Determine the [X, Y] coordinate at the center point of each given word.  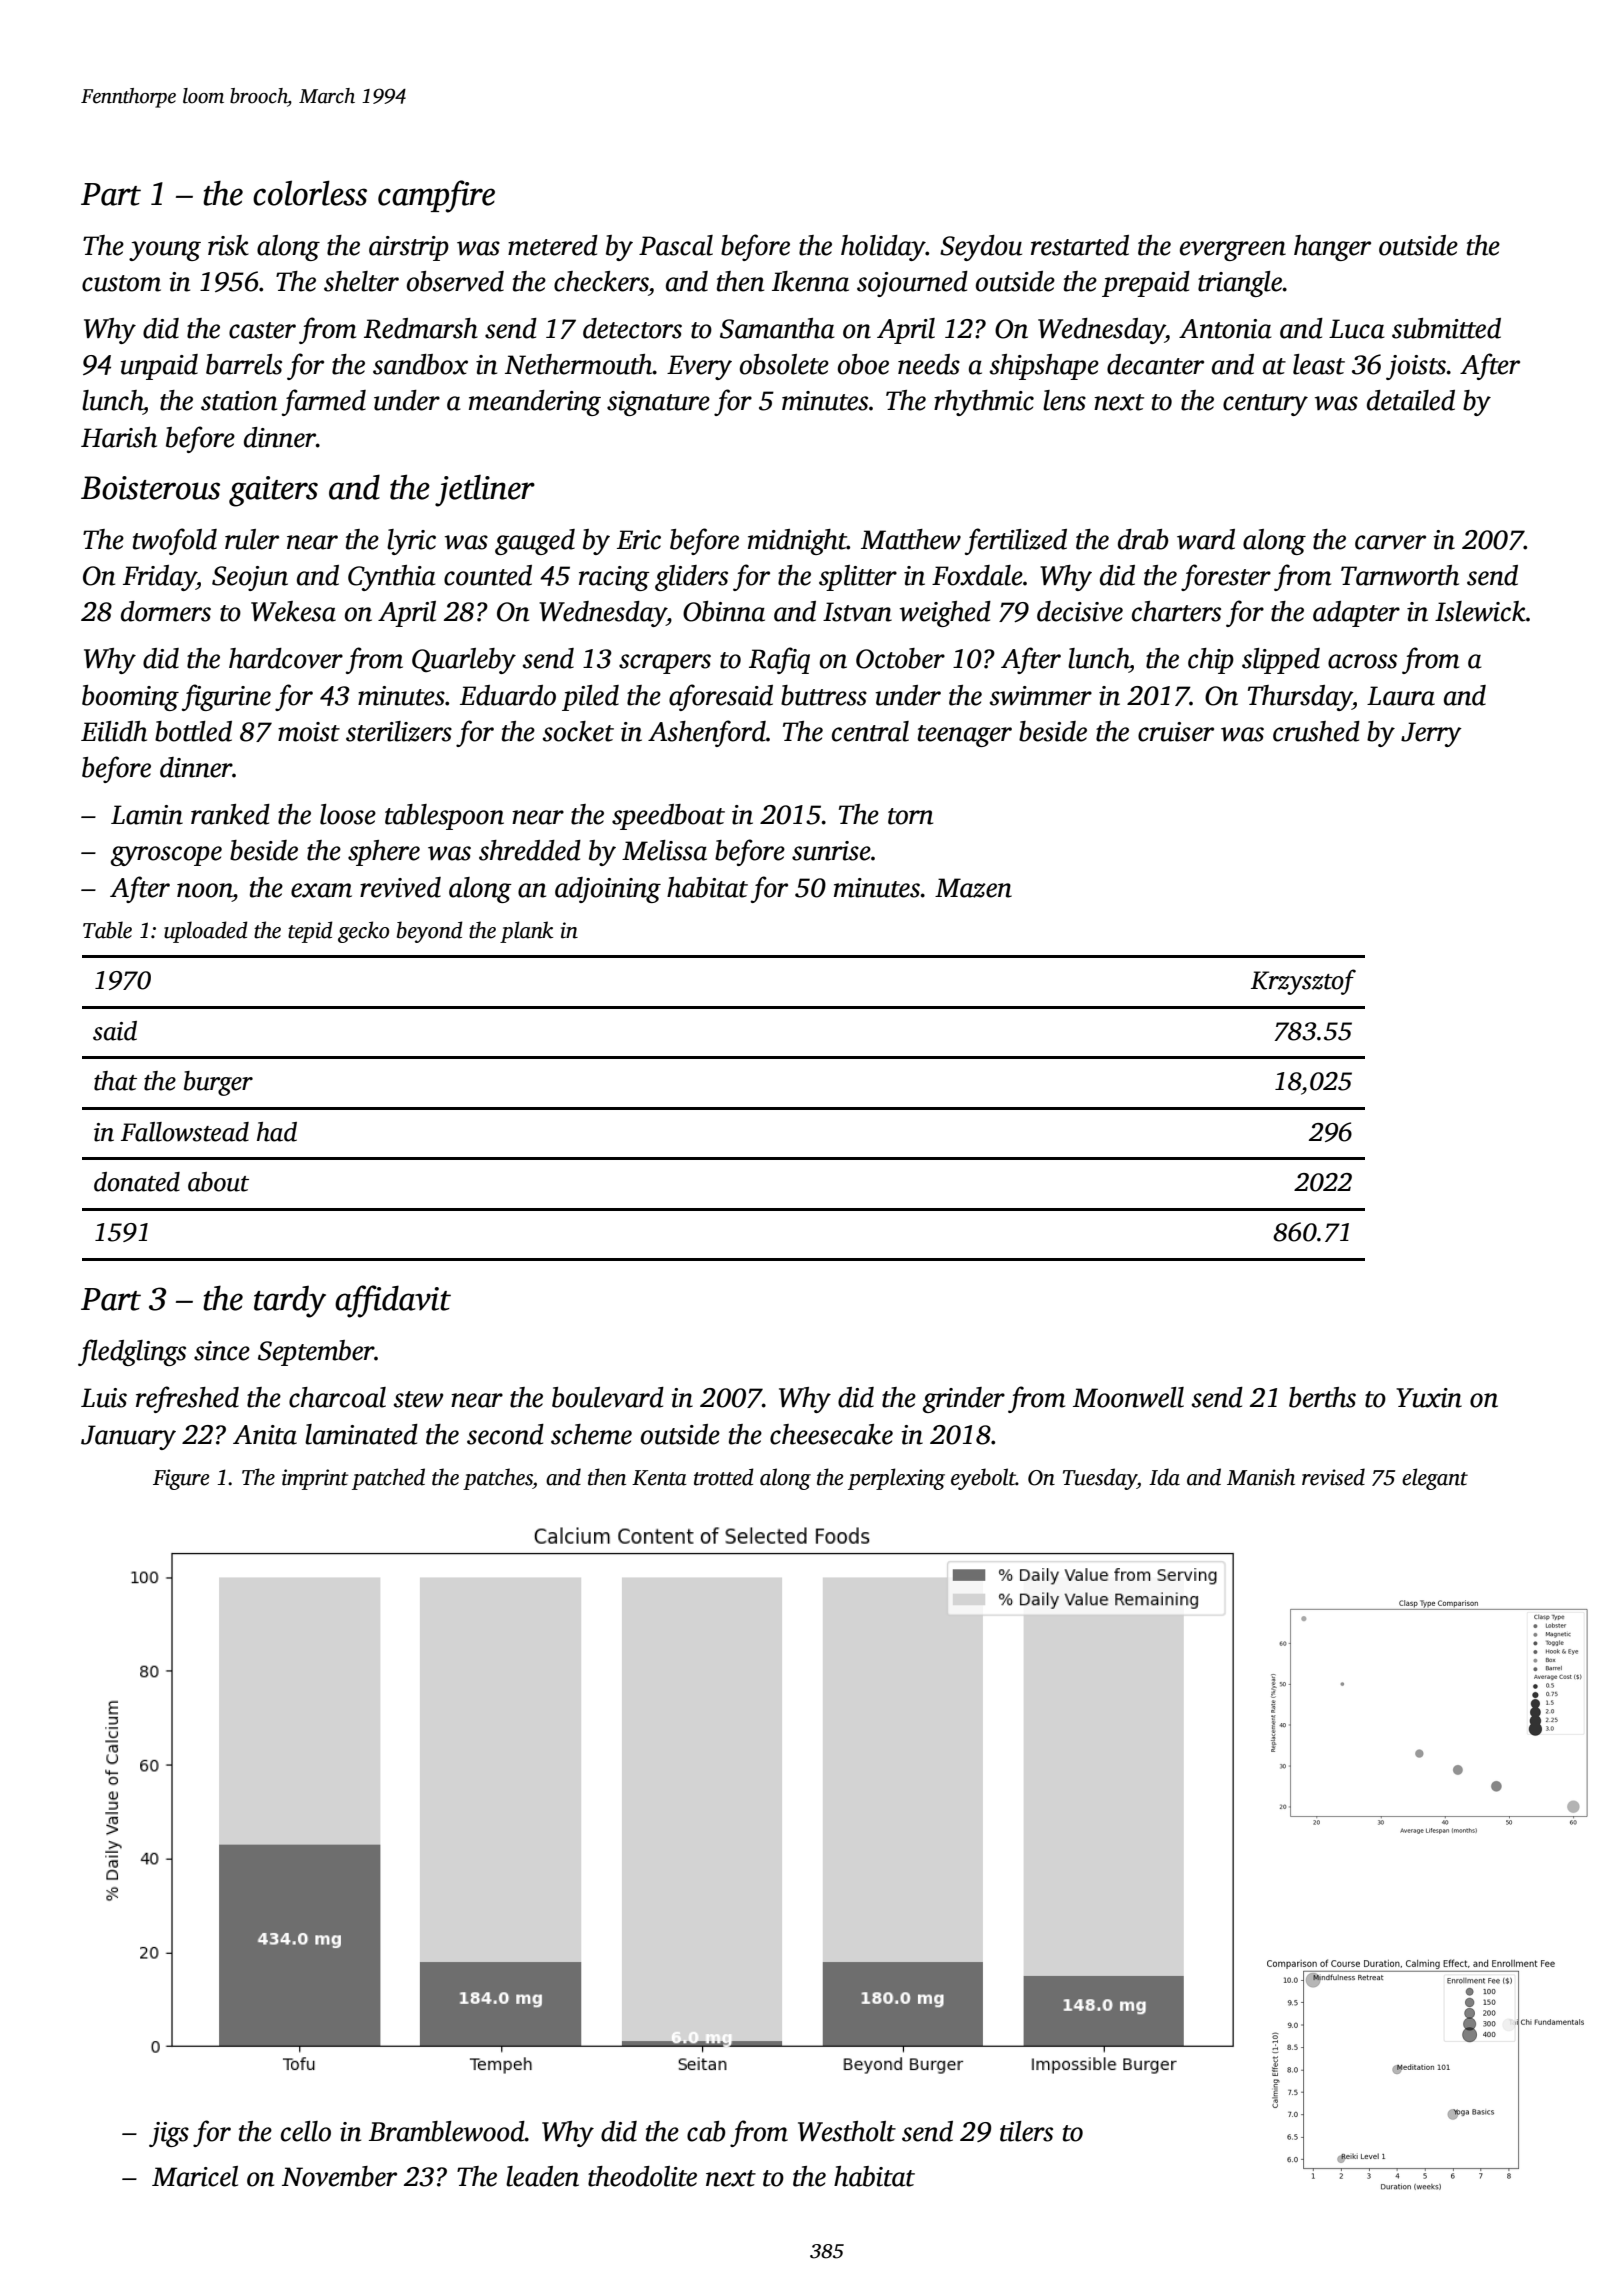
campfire [436, 196]
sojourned [912, 284]
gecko [363, 932]
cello [306, 2131]
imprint [315, 1479]
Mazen [973, 888]
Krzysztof [1303, 982]
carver [1390, 542]
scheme [591, 1434]
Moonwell [1128, 1397]
